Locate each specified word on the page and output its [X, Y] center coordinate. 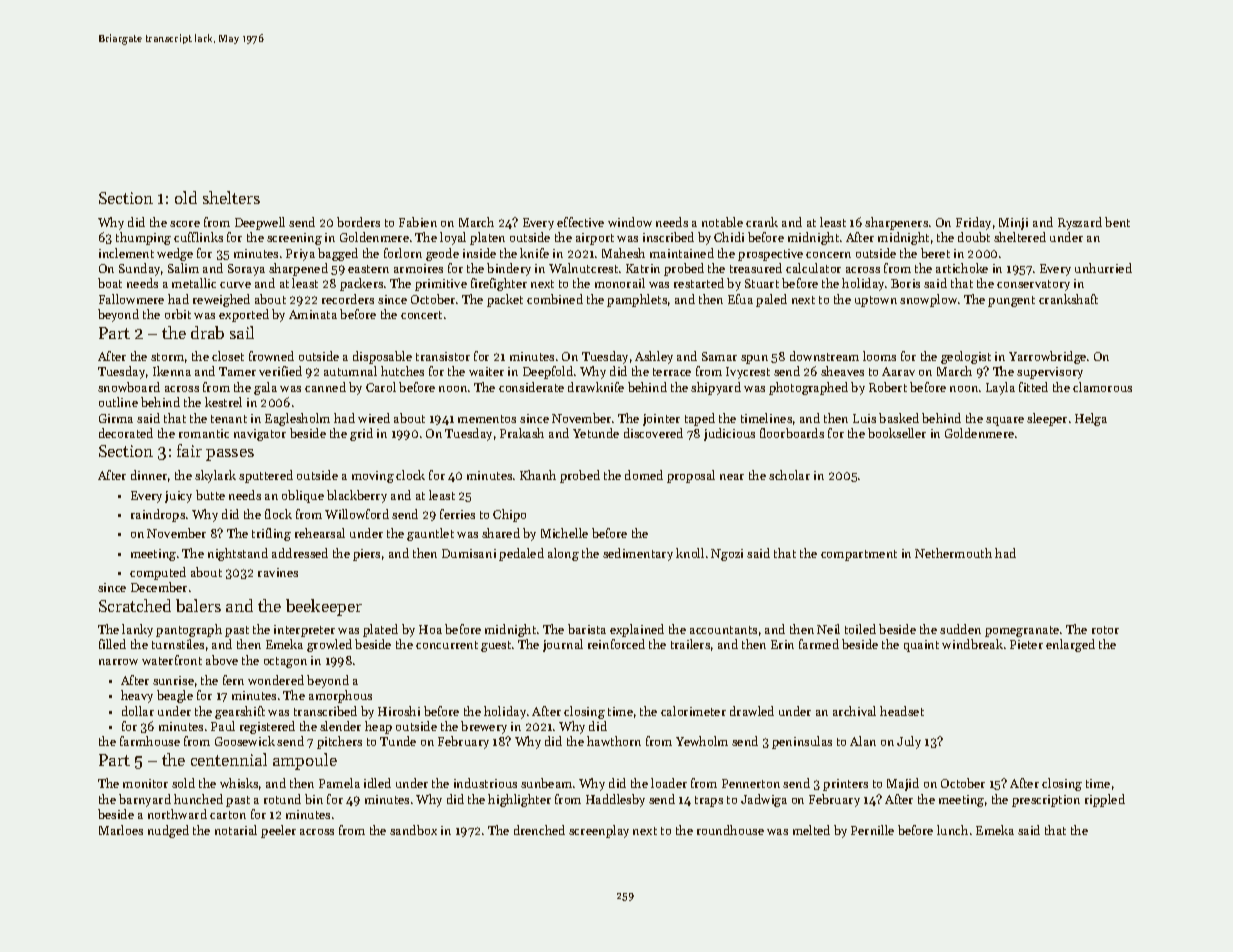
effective [580, 222]
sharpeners [896, 223]
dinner [149, 475]
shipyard [716, 388]
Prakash [522, 433]
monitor [145, 783]
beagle [175, 696]
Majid [903, 784]
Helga [1091, 419]
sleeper [1047, 419]
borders [358, 222]
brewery [484, 727]
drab [207, 332]
